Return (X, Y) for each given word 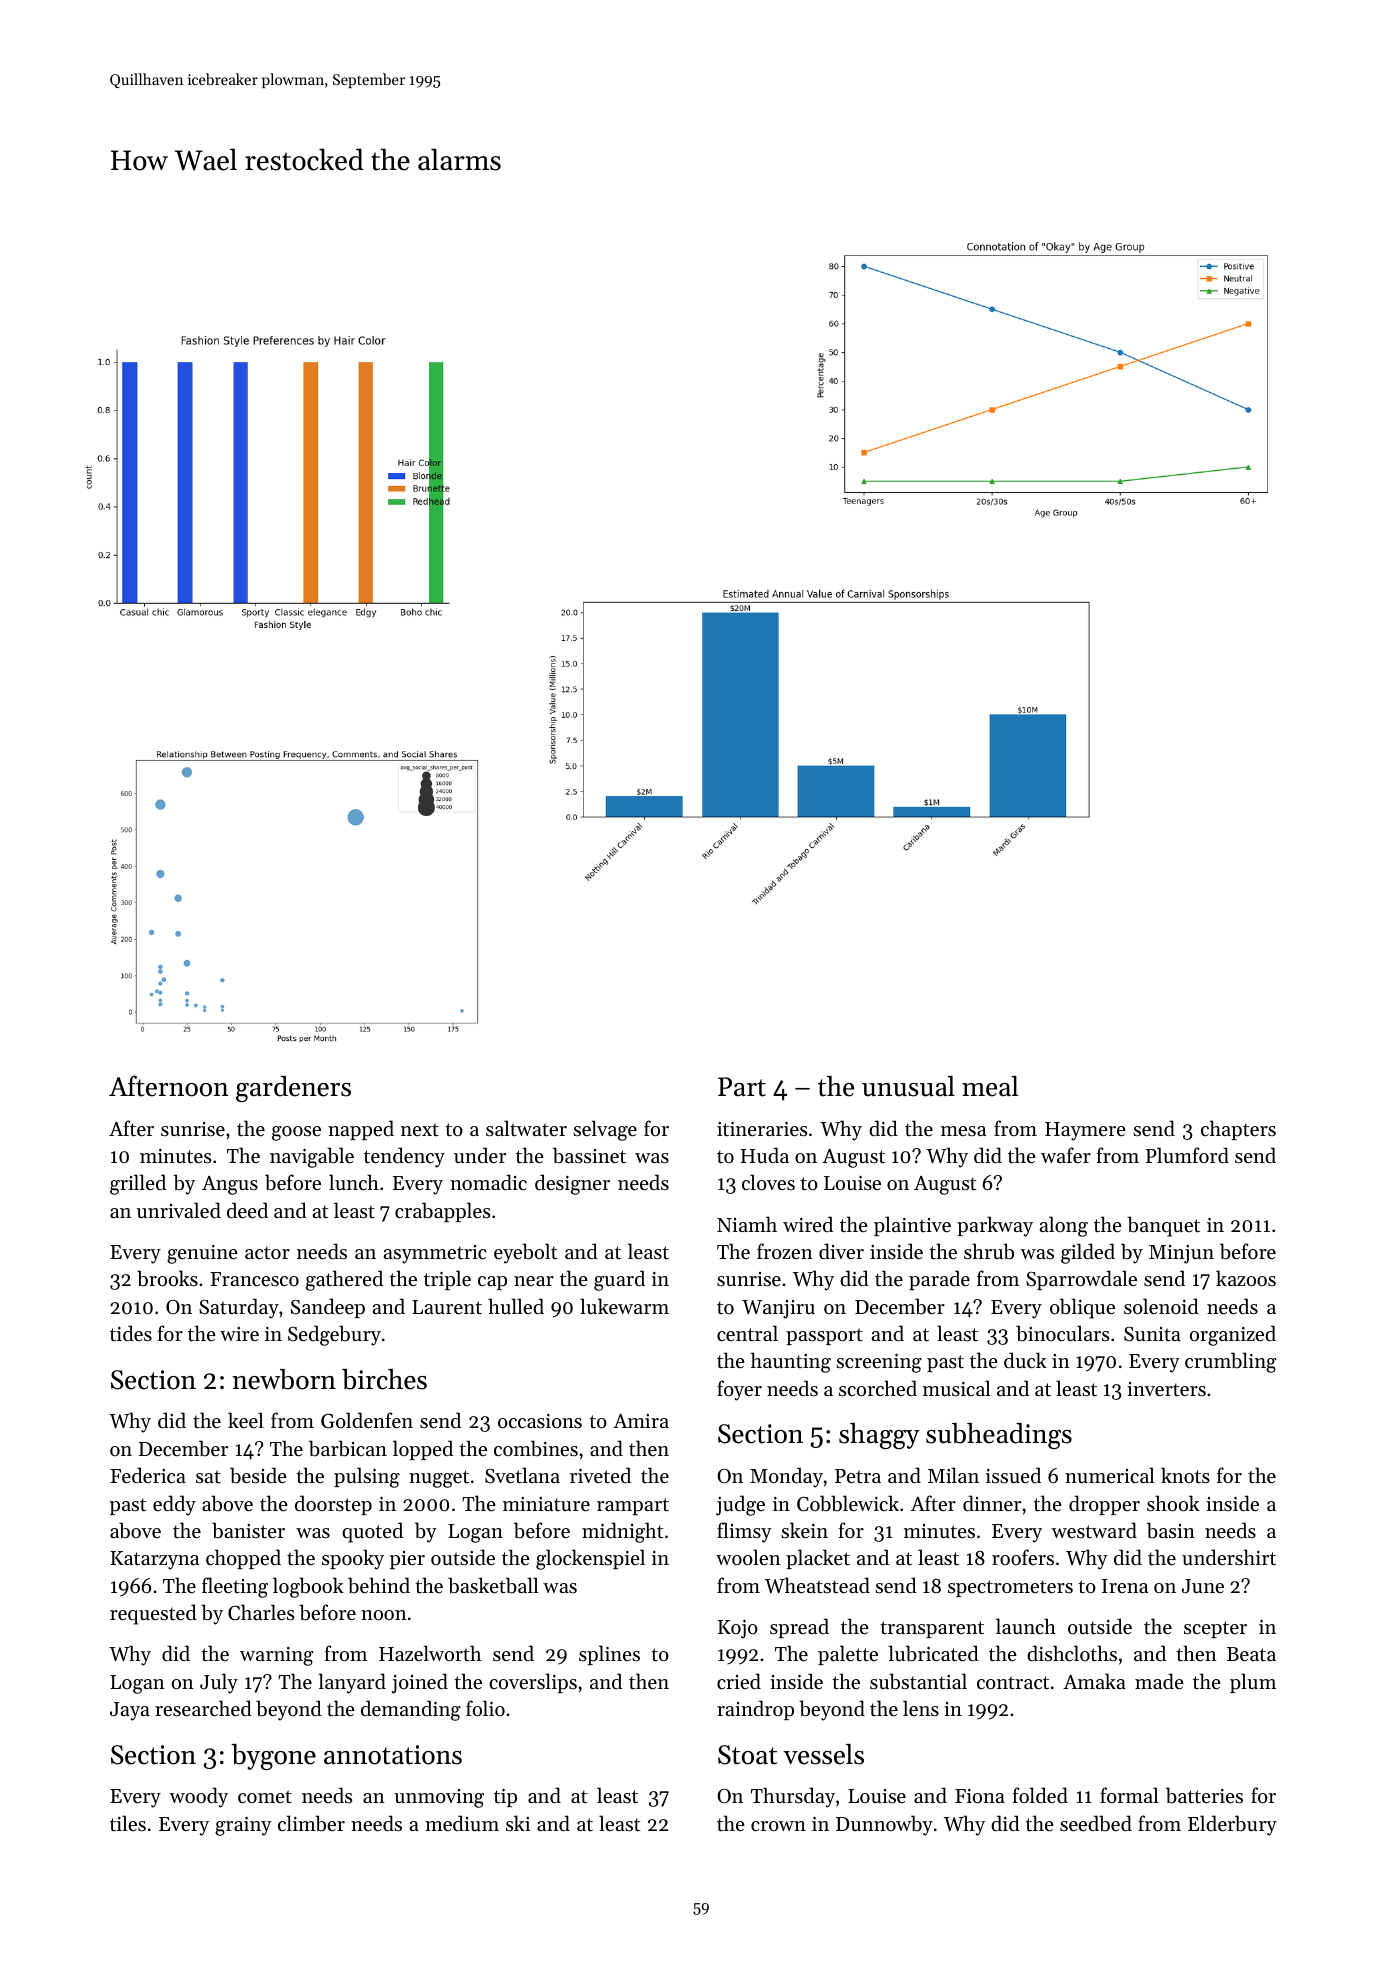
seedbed (1096, 1823)
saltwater (526, 1128)
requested (153, 1614)
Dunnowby (884, 1825)
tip (505, 1798)
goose (296, 1133)
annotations (393, 1755)
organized (1233, 1335)
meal (990, 1086)
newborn (284, 1379)
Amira (641, 1421)
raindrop (755, 1710)
